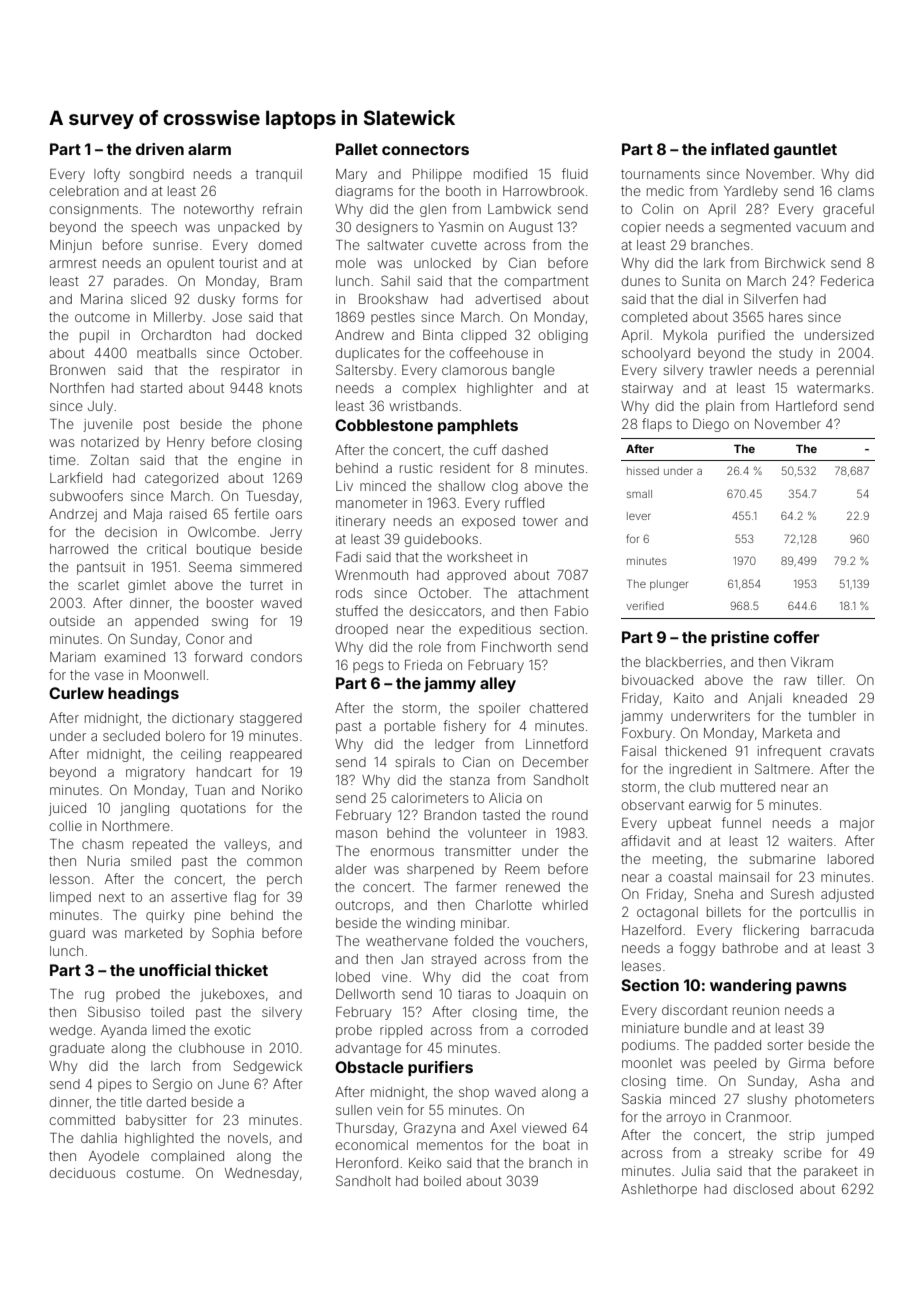 The height and width of the image is (1308, 924). I want to click on Ayanda, so click(124, 1031).
